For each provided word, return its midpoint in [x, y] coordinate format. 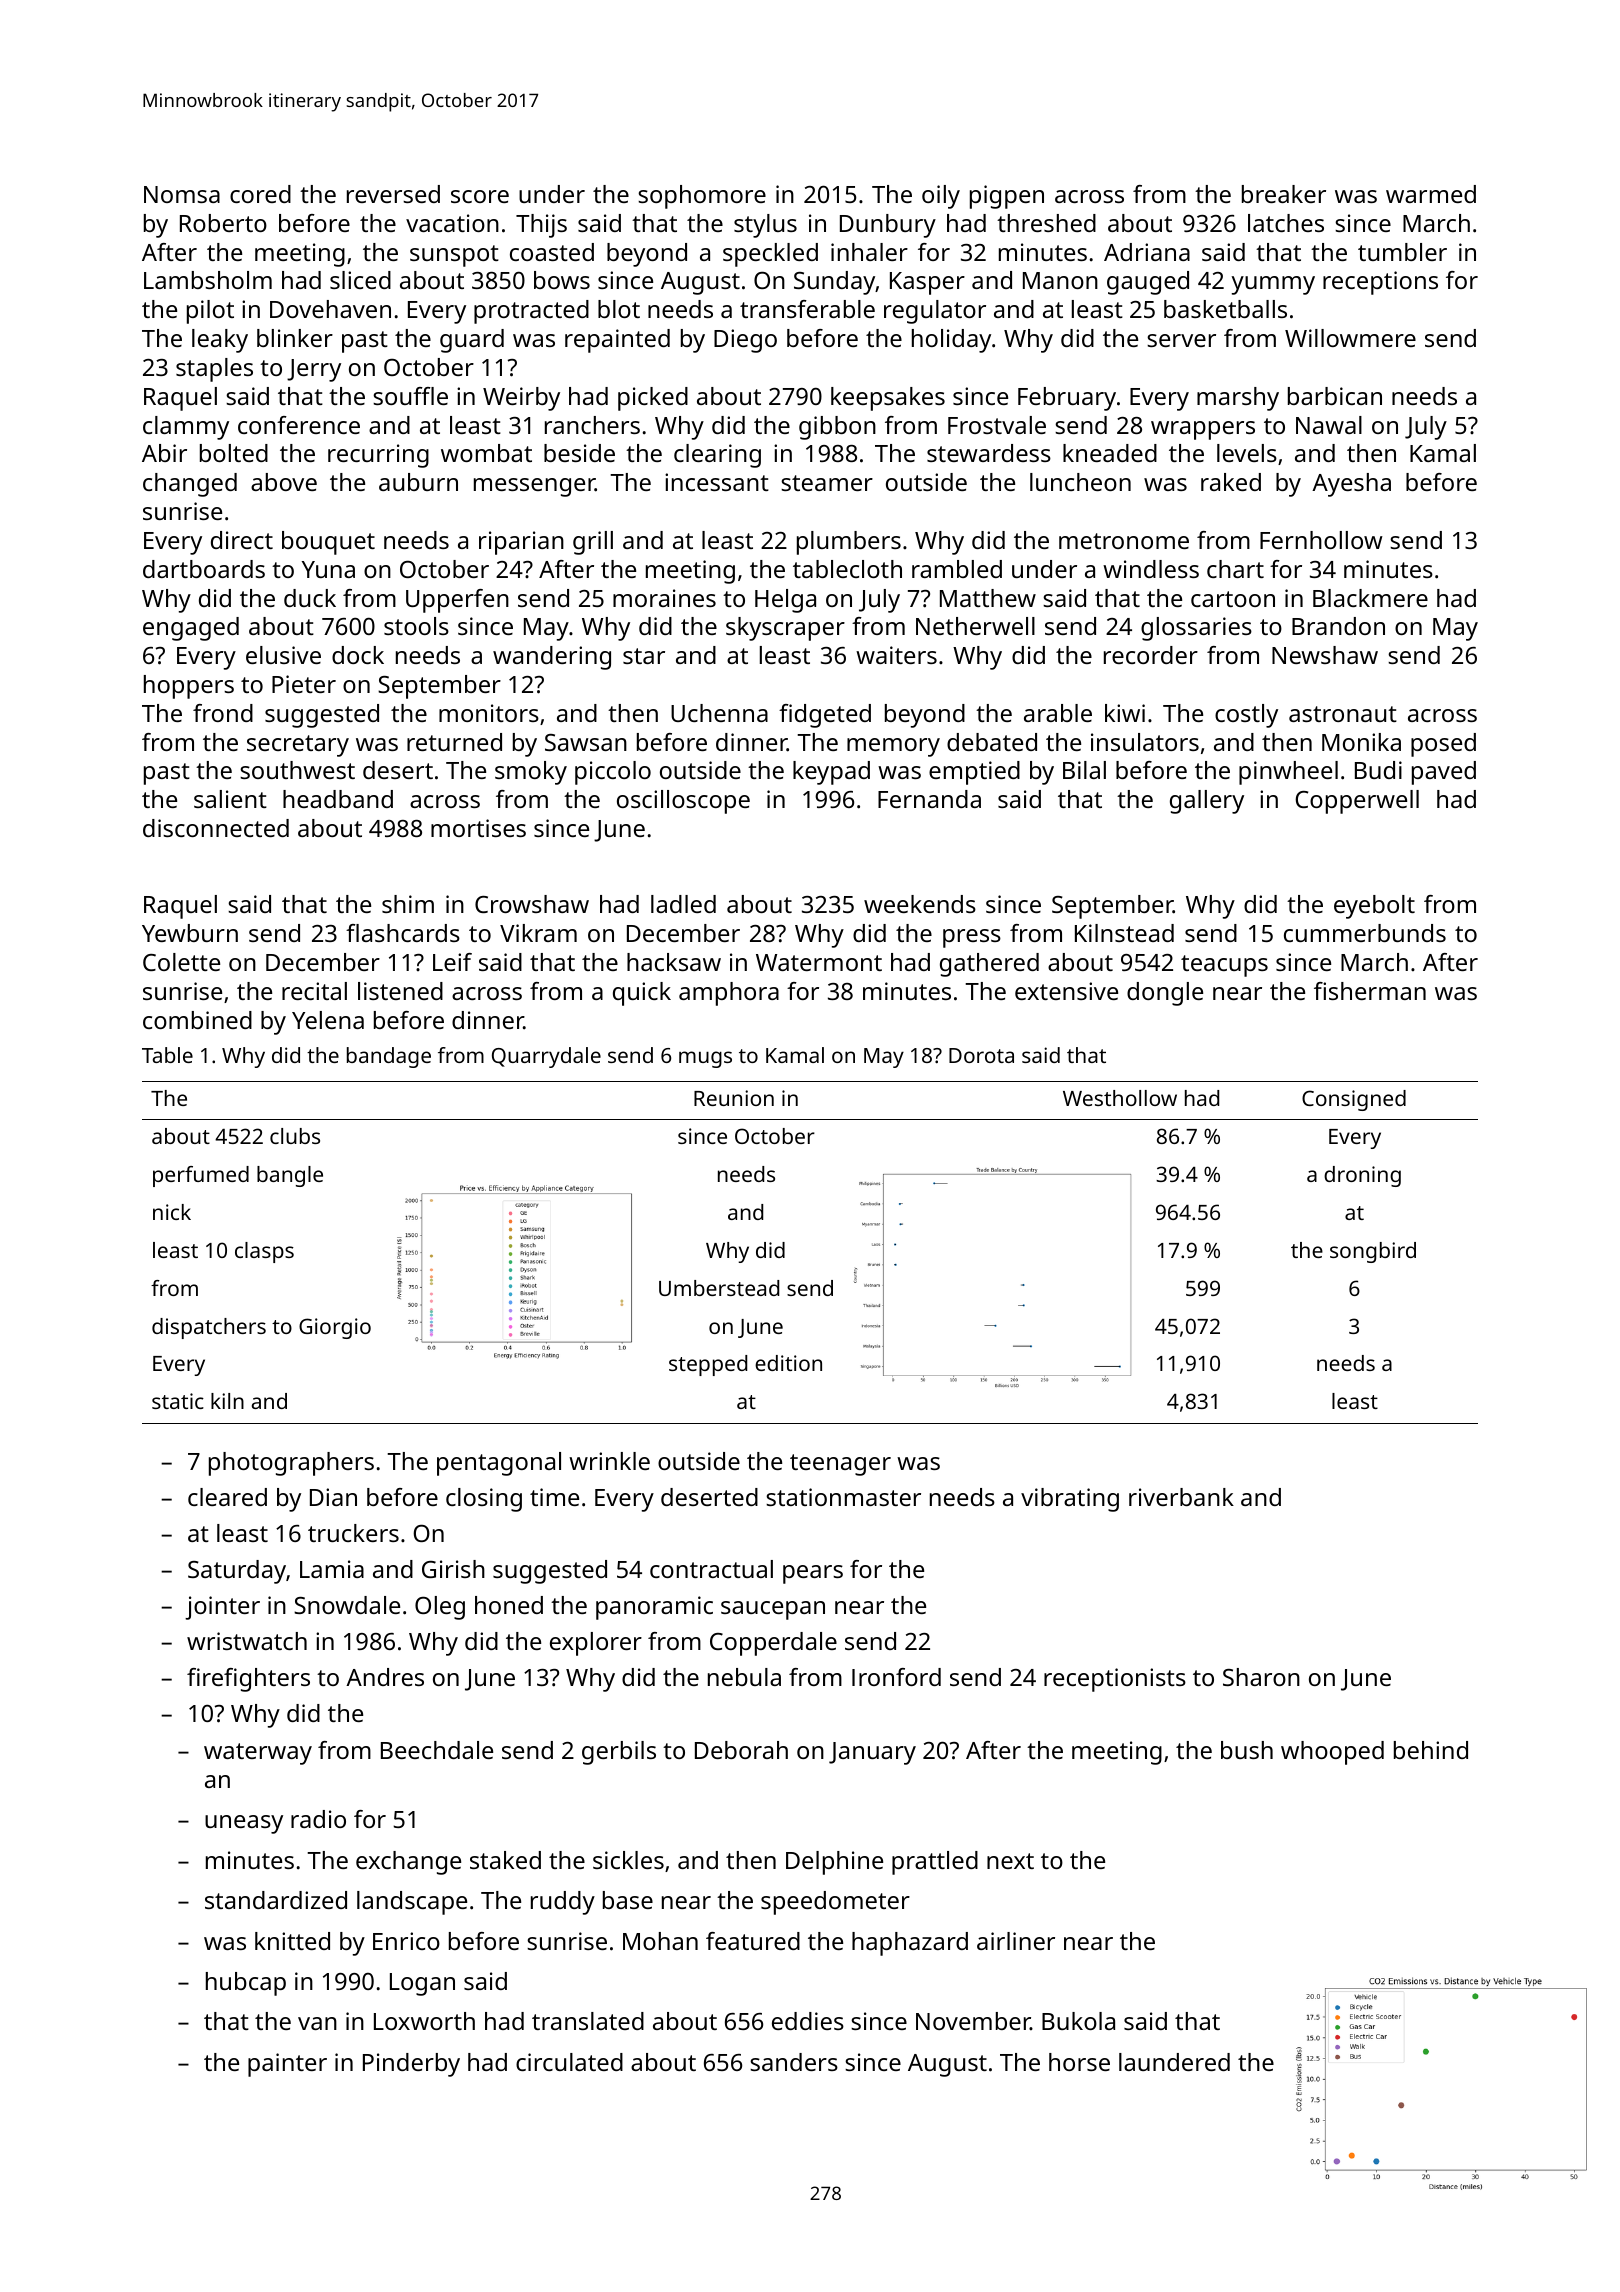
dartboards [204, 569]
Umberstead [719, 1288]
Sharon [1261, 1677]
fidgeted [825, 716]
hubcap [246, 1984]
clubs [295, 1136]
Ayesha [1351, 485]
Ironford [896, 1677]
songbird [1373, 1252]
